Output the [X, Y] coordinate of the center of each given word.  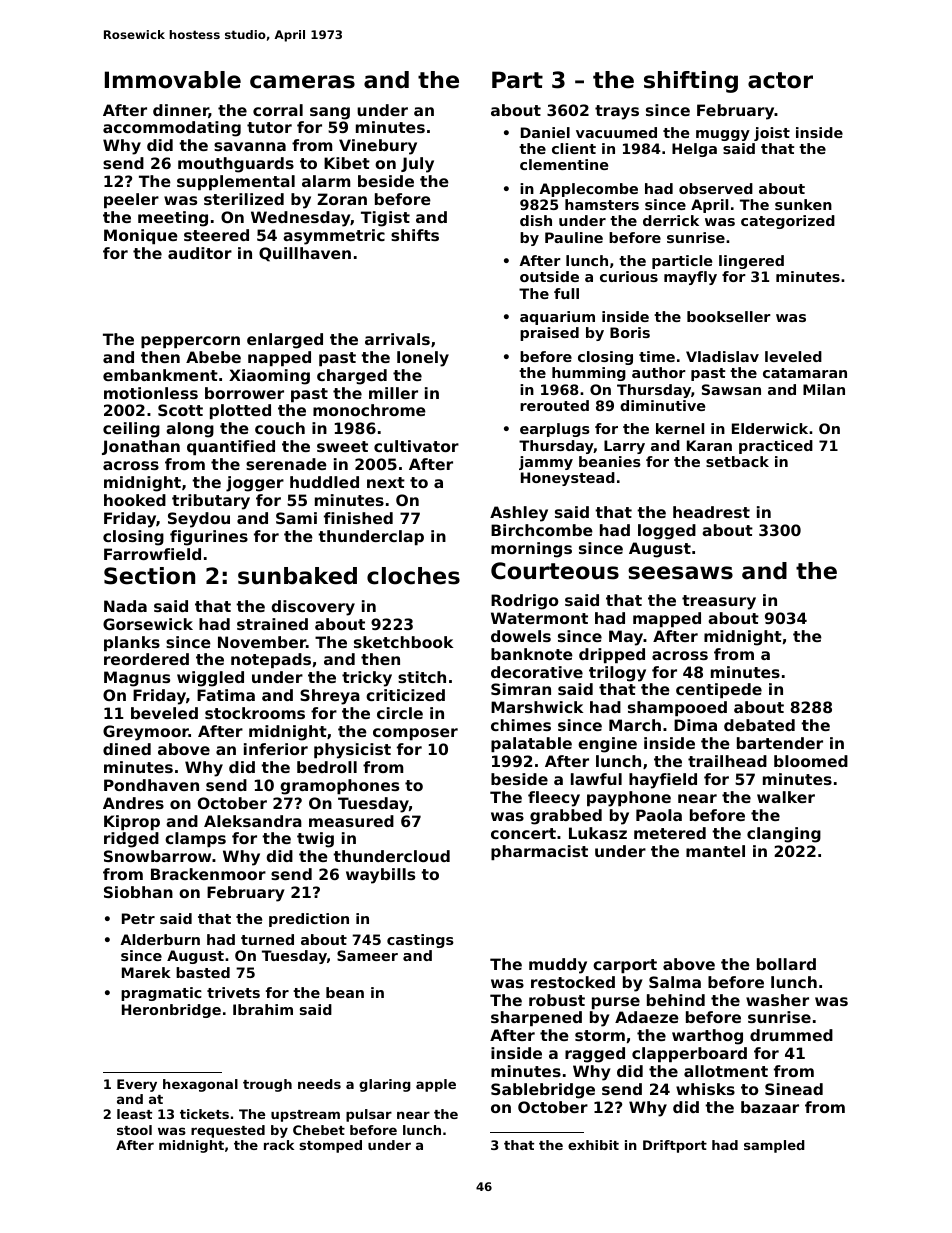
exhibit [593, 1145]
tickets [204, 1114]
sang [330, 113]
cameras [302, 82]
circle [400, 713]
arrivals [397, 339]
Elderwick [770, 428]
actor [780, 80]
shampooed [677, 708]
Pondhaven [151, 785]
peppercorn [190, 342]
